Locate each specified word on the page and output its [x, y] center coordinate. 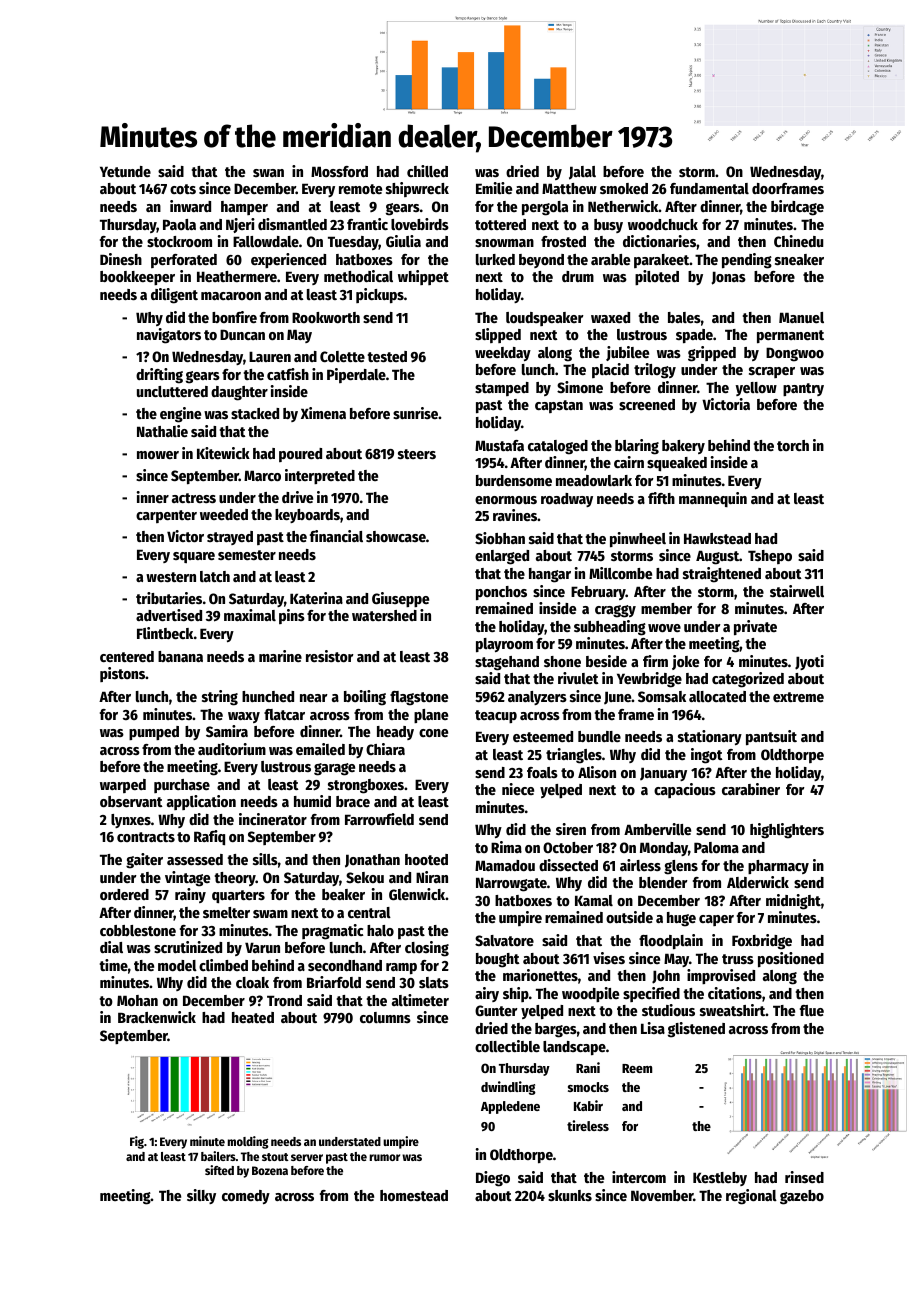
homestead [414, 1195]
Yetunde [125, 171]
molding [248, 1142]
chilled [427, 171]
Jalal [582, 173]
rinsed [804, 1177]
